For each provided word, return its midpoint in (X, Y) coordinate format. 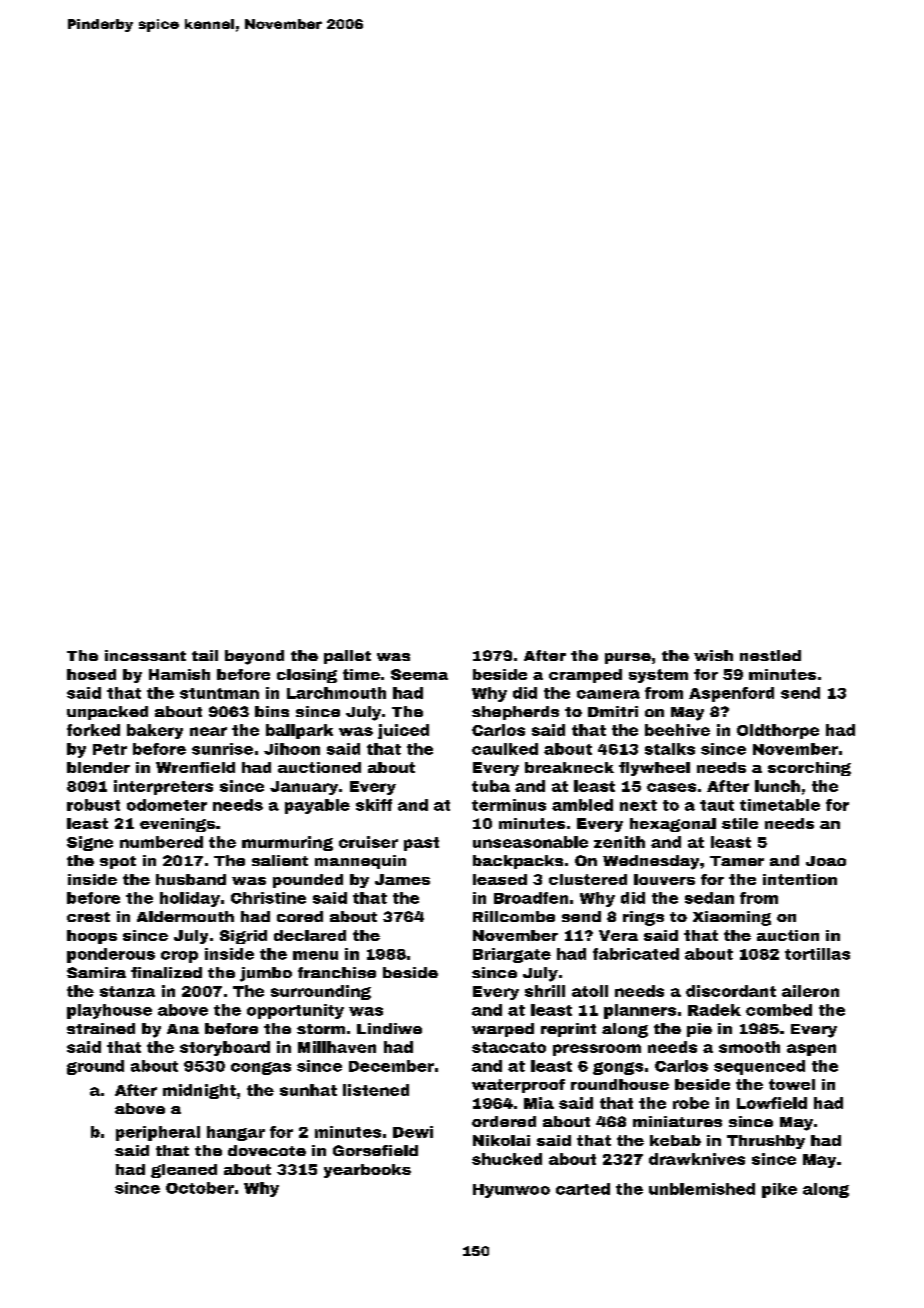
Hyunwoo (511, 1191)
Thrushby (766, 1142)
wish (713, 655)
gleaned (184, 1171)
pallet (347, 657)
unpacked (107, 713)
